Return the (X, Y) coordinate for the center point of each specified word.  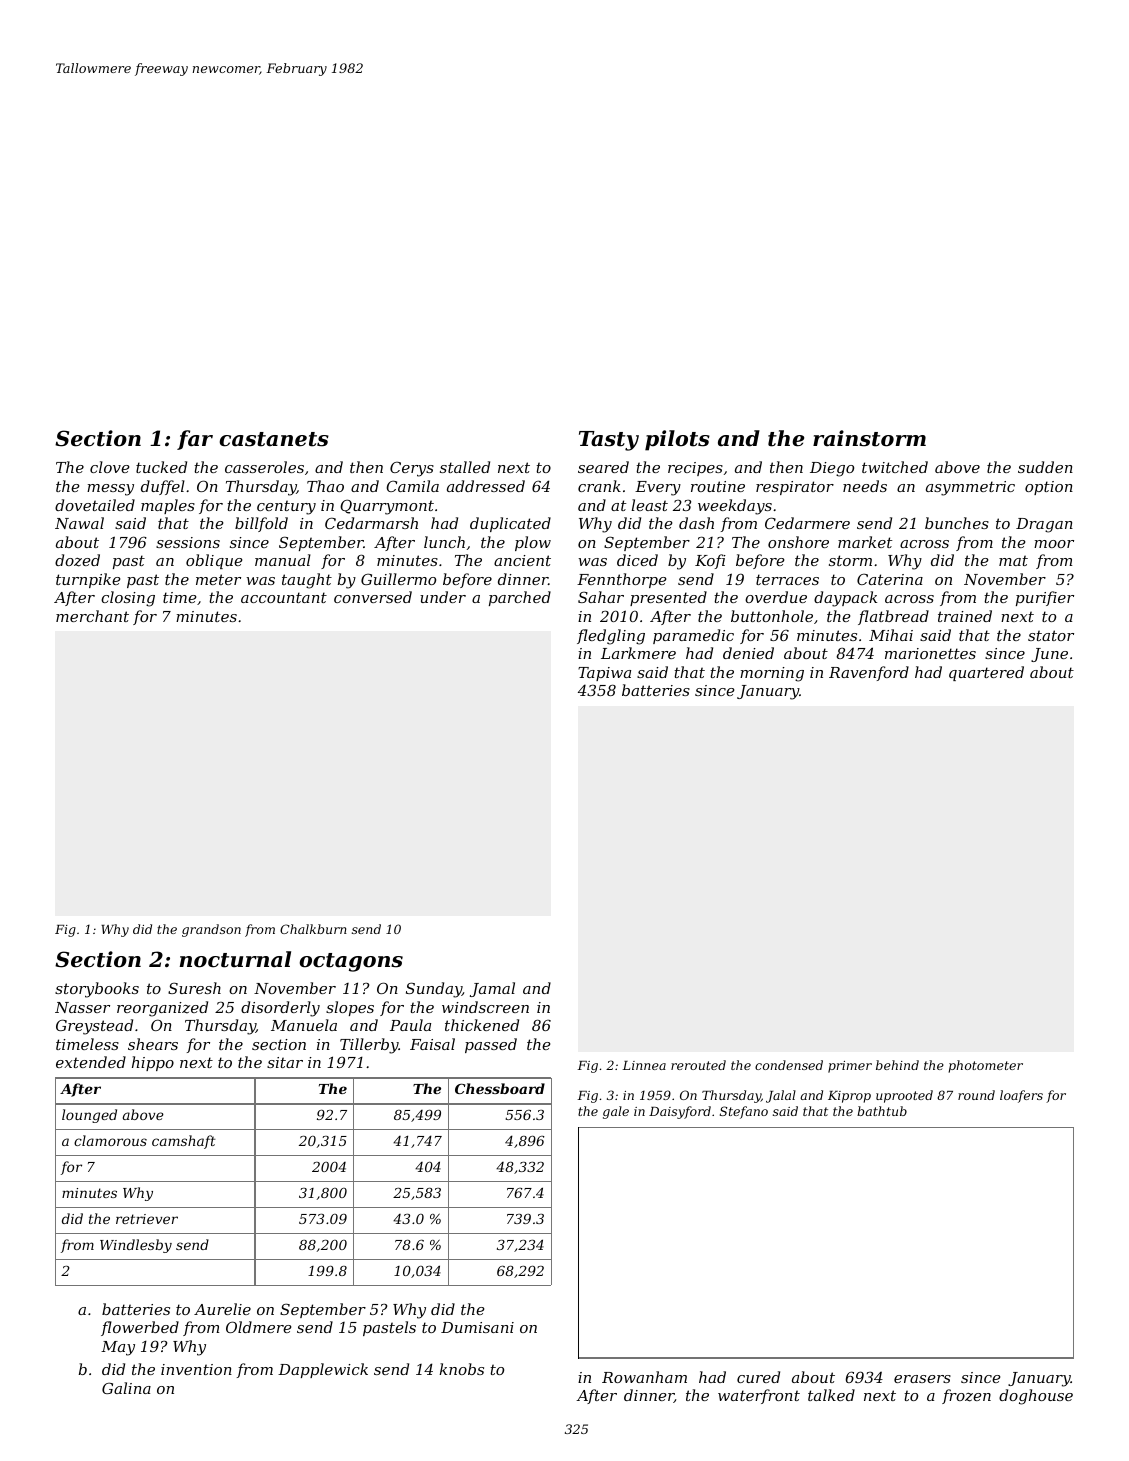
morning (772, 674)
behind (897, 1065)
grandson (211, 930)
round (976, 1095)
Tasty (609, 441)
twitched (895, 467)
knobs (461, 1369)
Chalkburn (313, 929)
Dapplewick (323, 1370)
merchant (92, 616)
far (195, 440)
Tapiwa (604, 674)
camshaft (184, 1142)
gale (616, 1112)
